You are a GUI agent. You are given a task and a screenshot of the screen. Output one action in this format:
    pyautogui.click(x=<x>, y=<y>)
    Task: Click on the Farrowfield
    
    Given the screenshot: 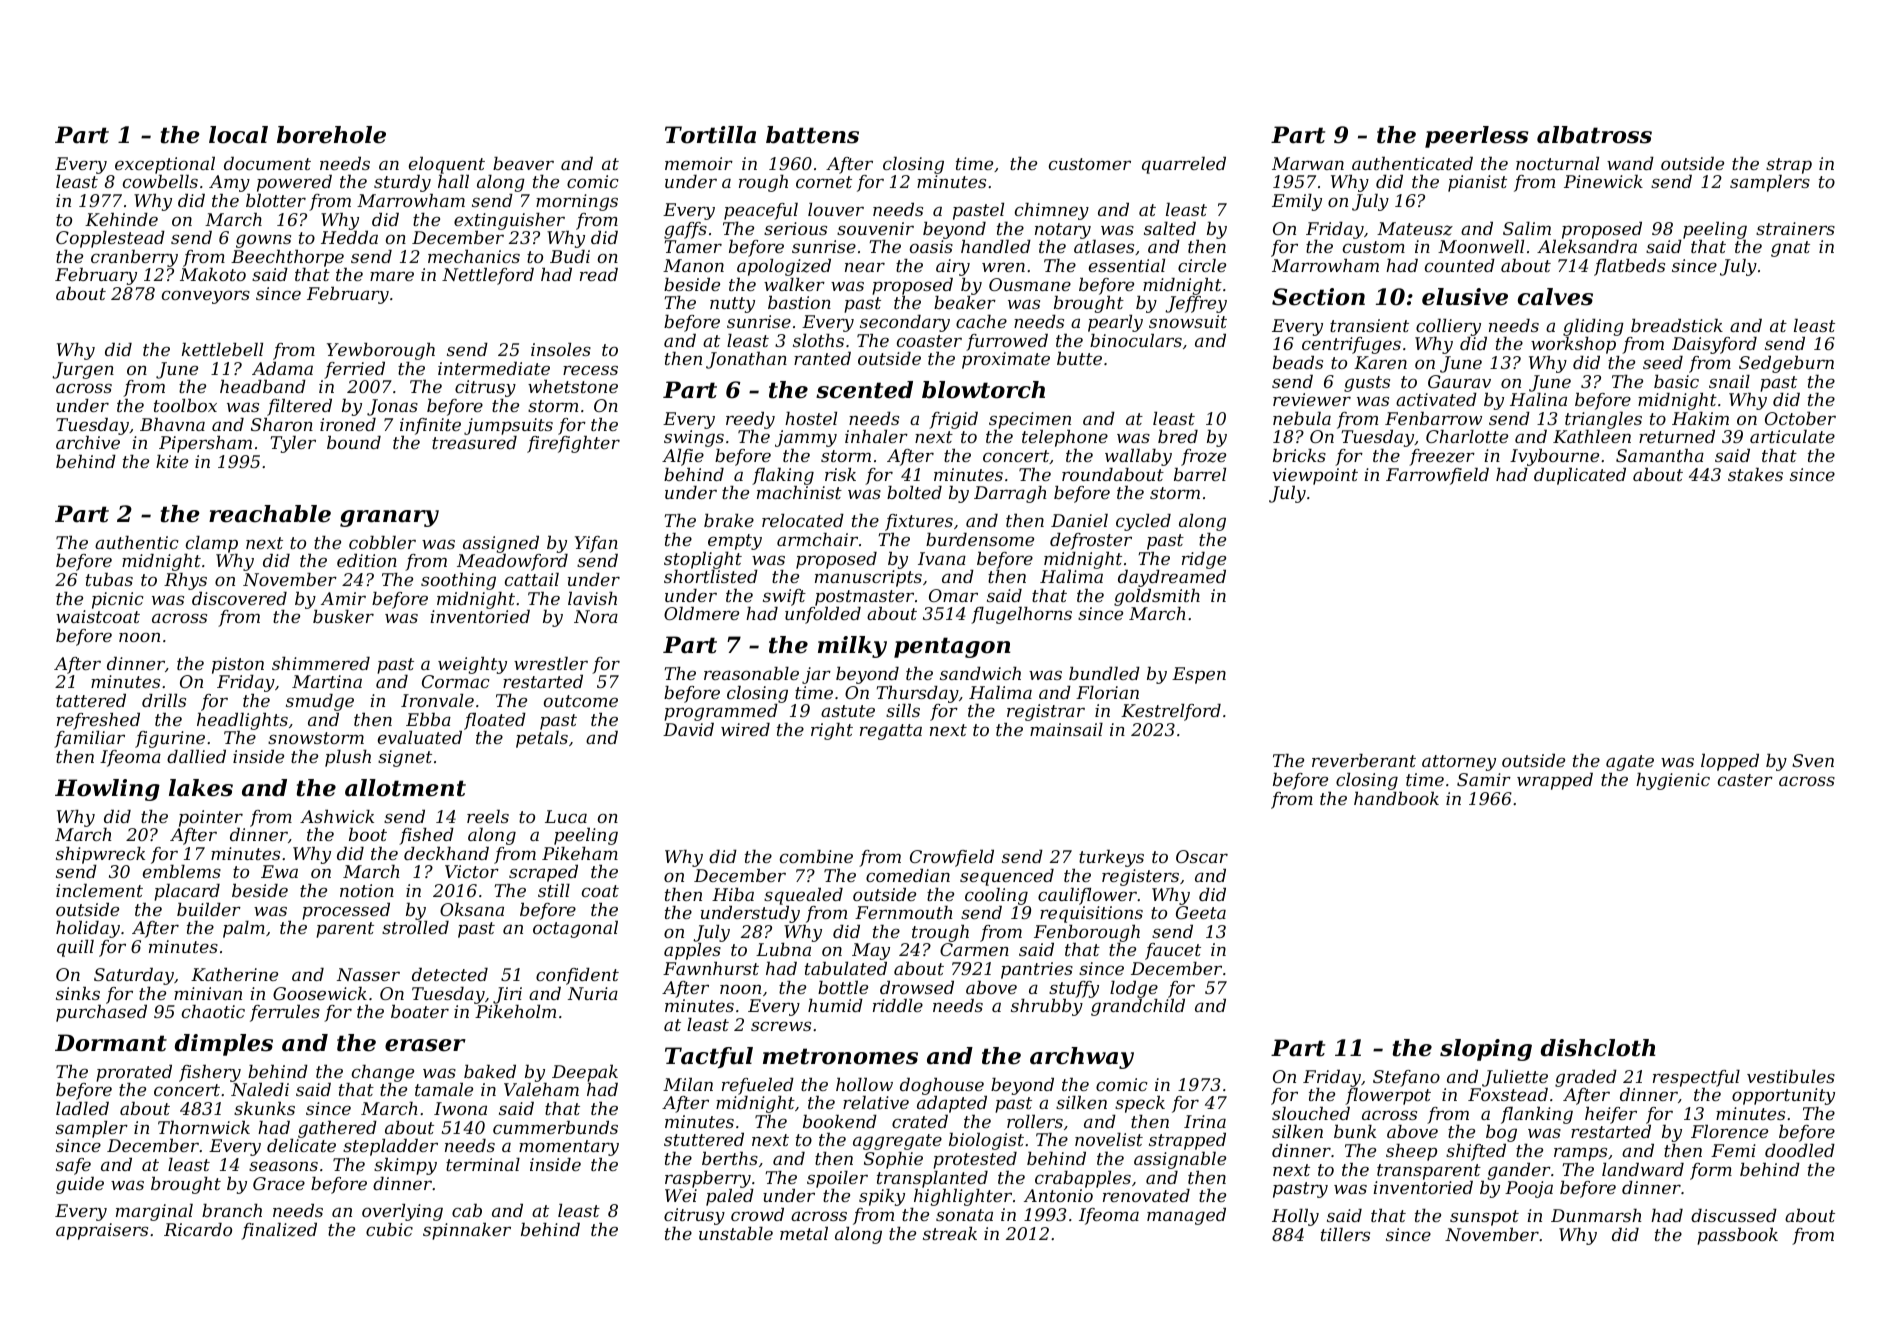 What is the action you would take?
    pyautogui.click(x=1437, y=476)
